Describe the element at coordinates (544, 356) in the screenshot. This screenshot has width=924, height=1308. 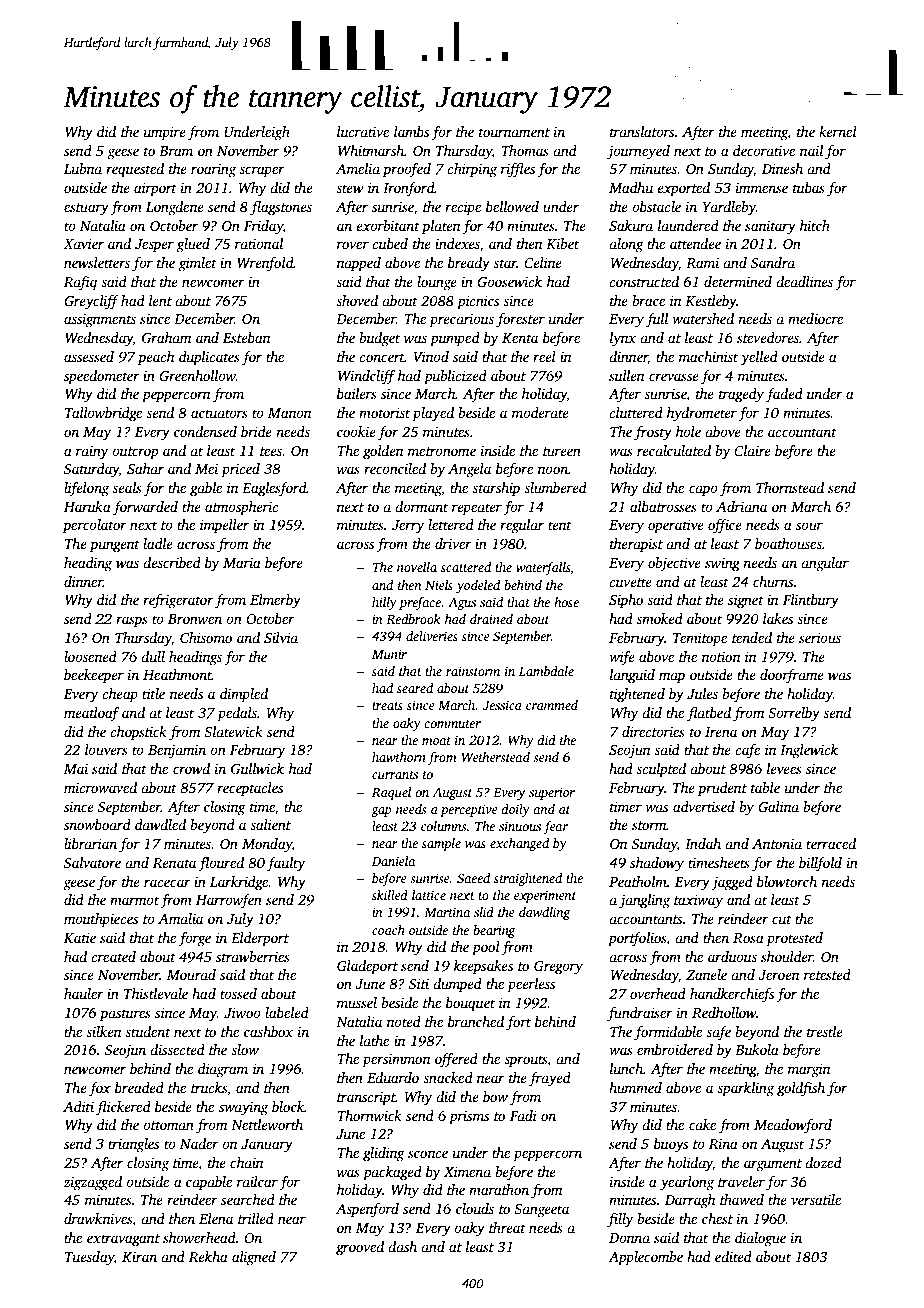
I see `reel` at that location.
